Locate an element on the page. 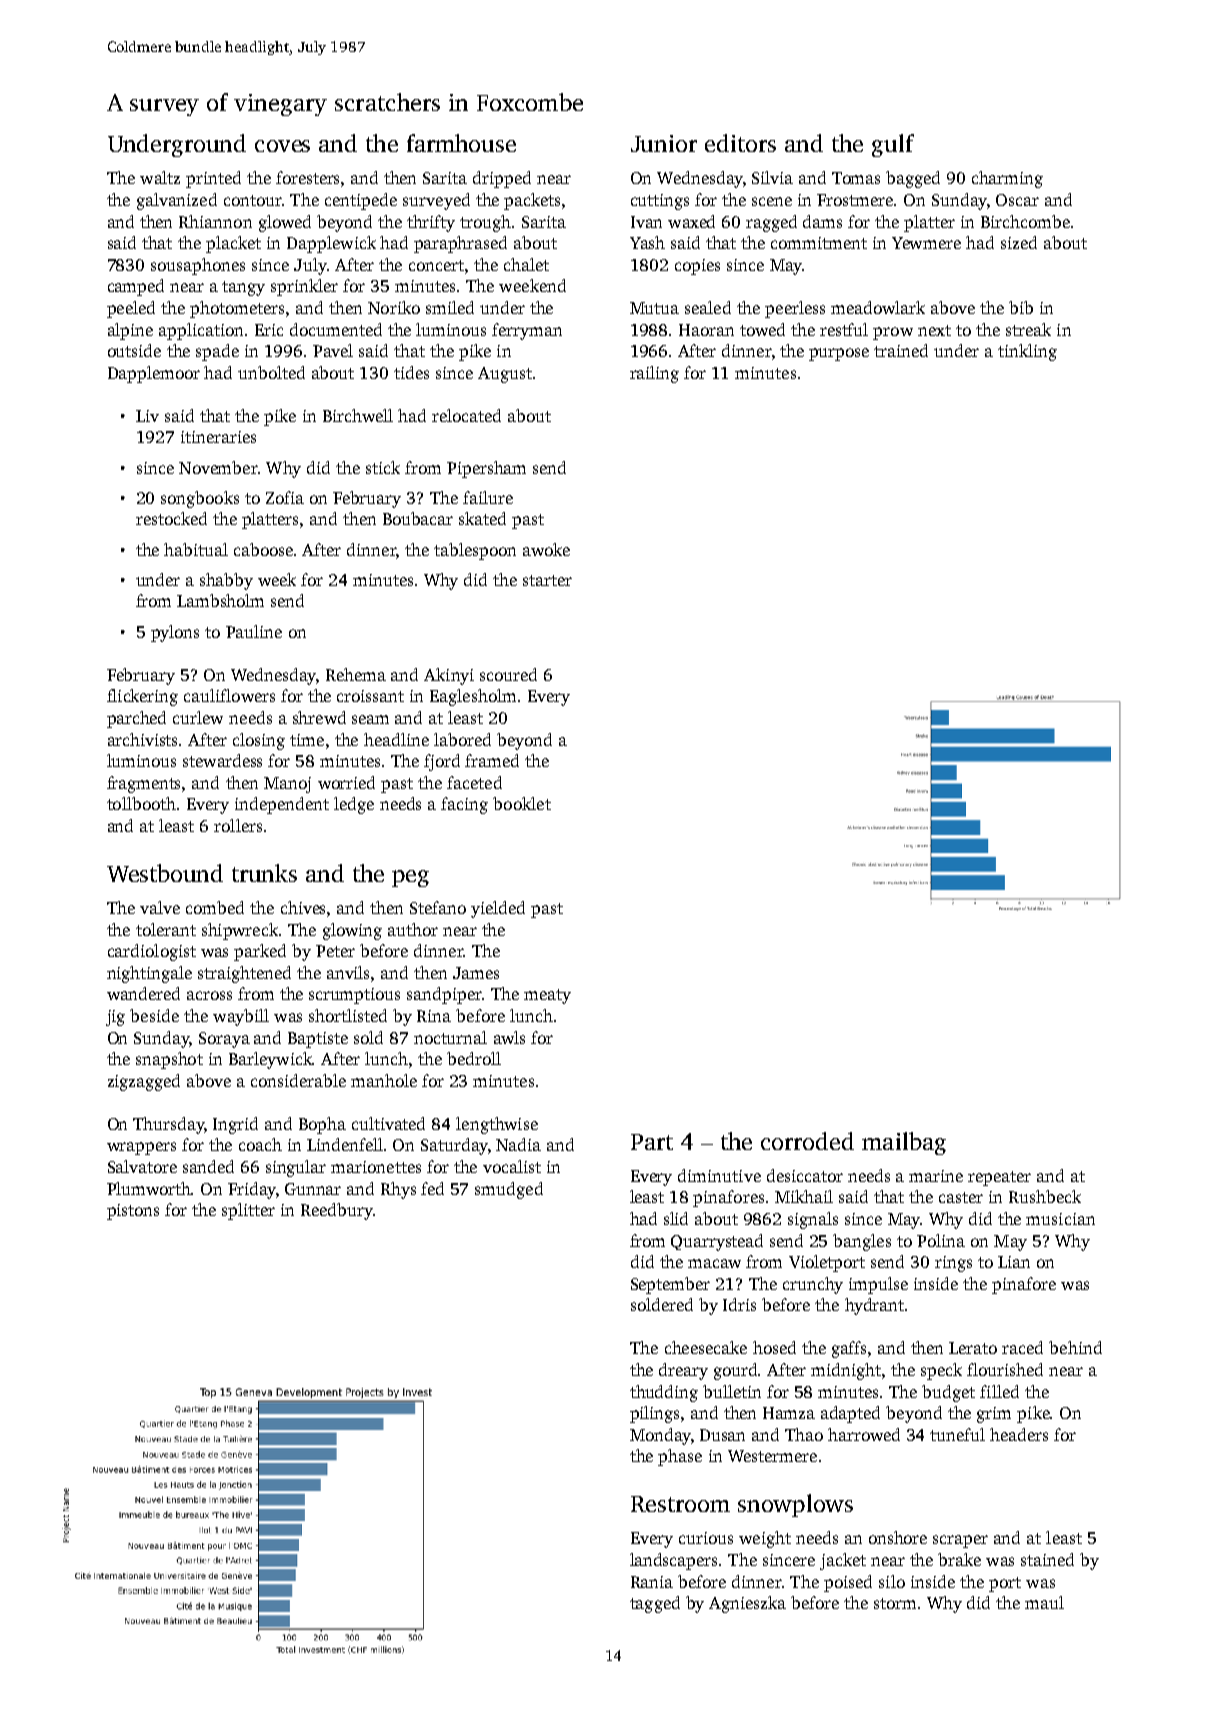 The image size is (1209, 1710). splitter is located at coordinates (248, 1211).
